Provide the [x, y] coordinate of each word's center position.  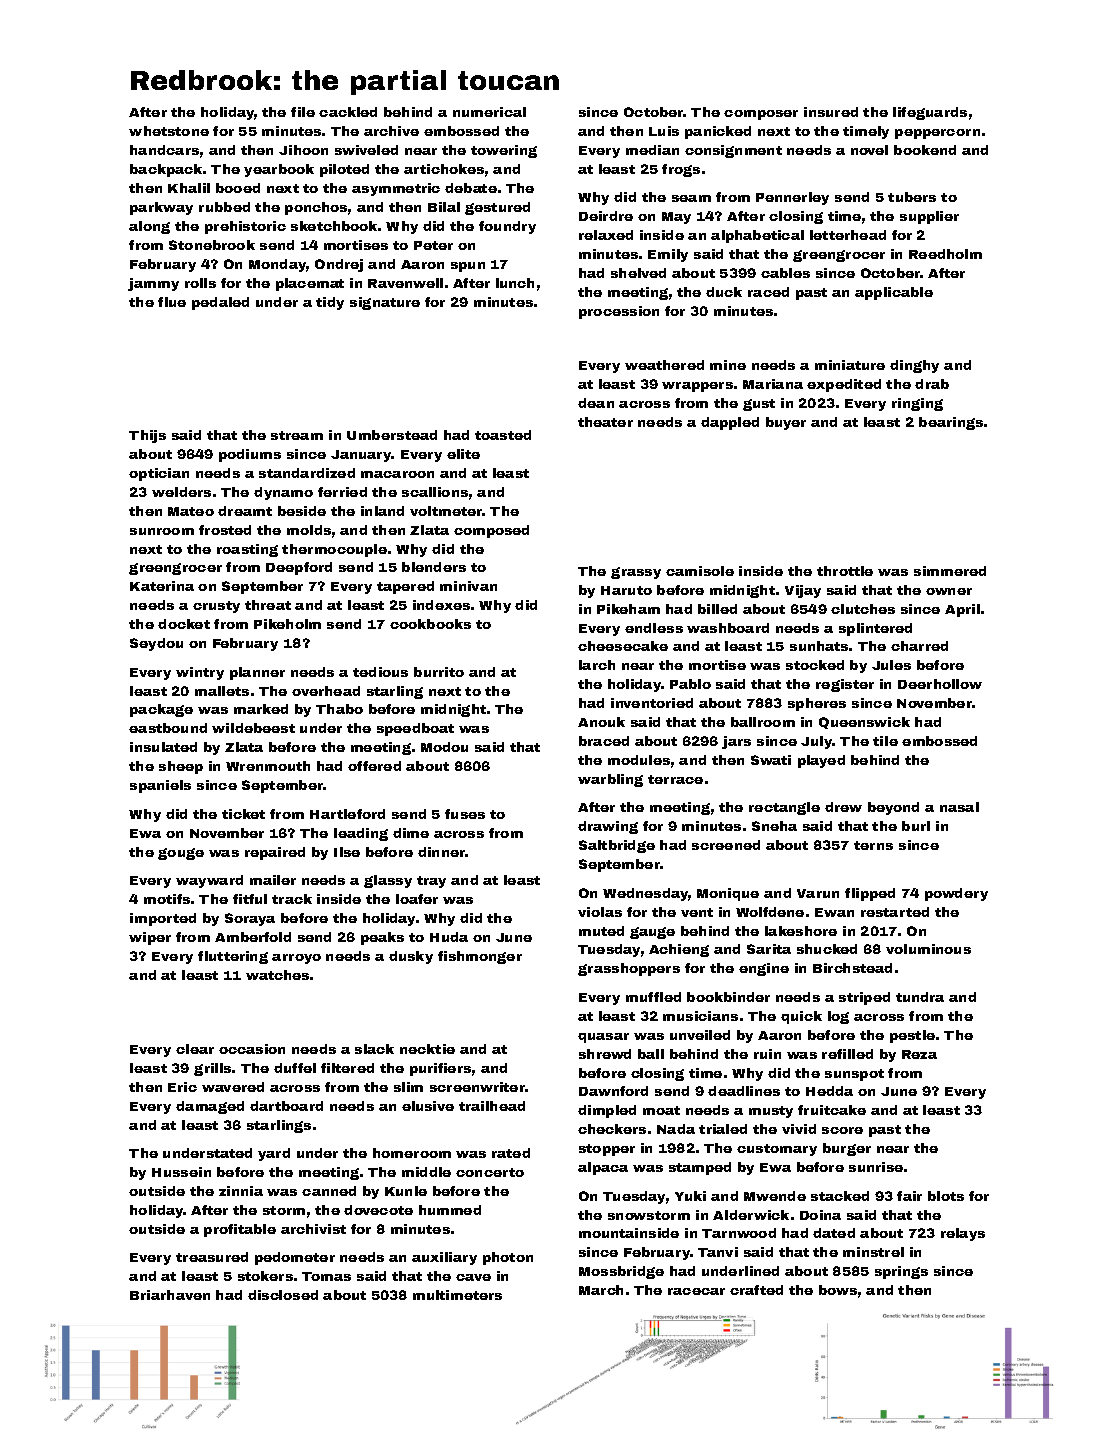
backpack [166, 170]
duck [724, 292]
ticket [243, 814]
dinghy [914, 366]
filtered [347, 1068]
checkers [612, 1129]
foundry [507, 227]
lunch [515, 283]
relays [963, 1234]
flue [172, 302]
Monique [728, 894]
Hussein [181, 1172]
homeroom [412, 1153]
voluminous [928, 949]
